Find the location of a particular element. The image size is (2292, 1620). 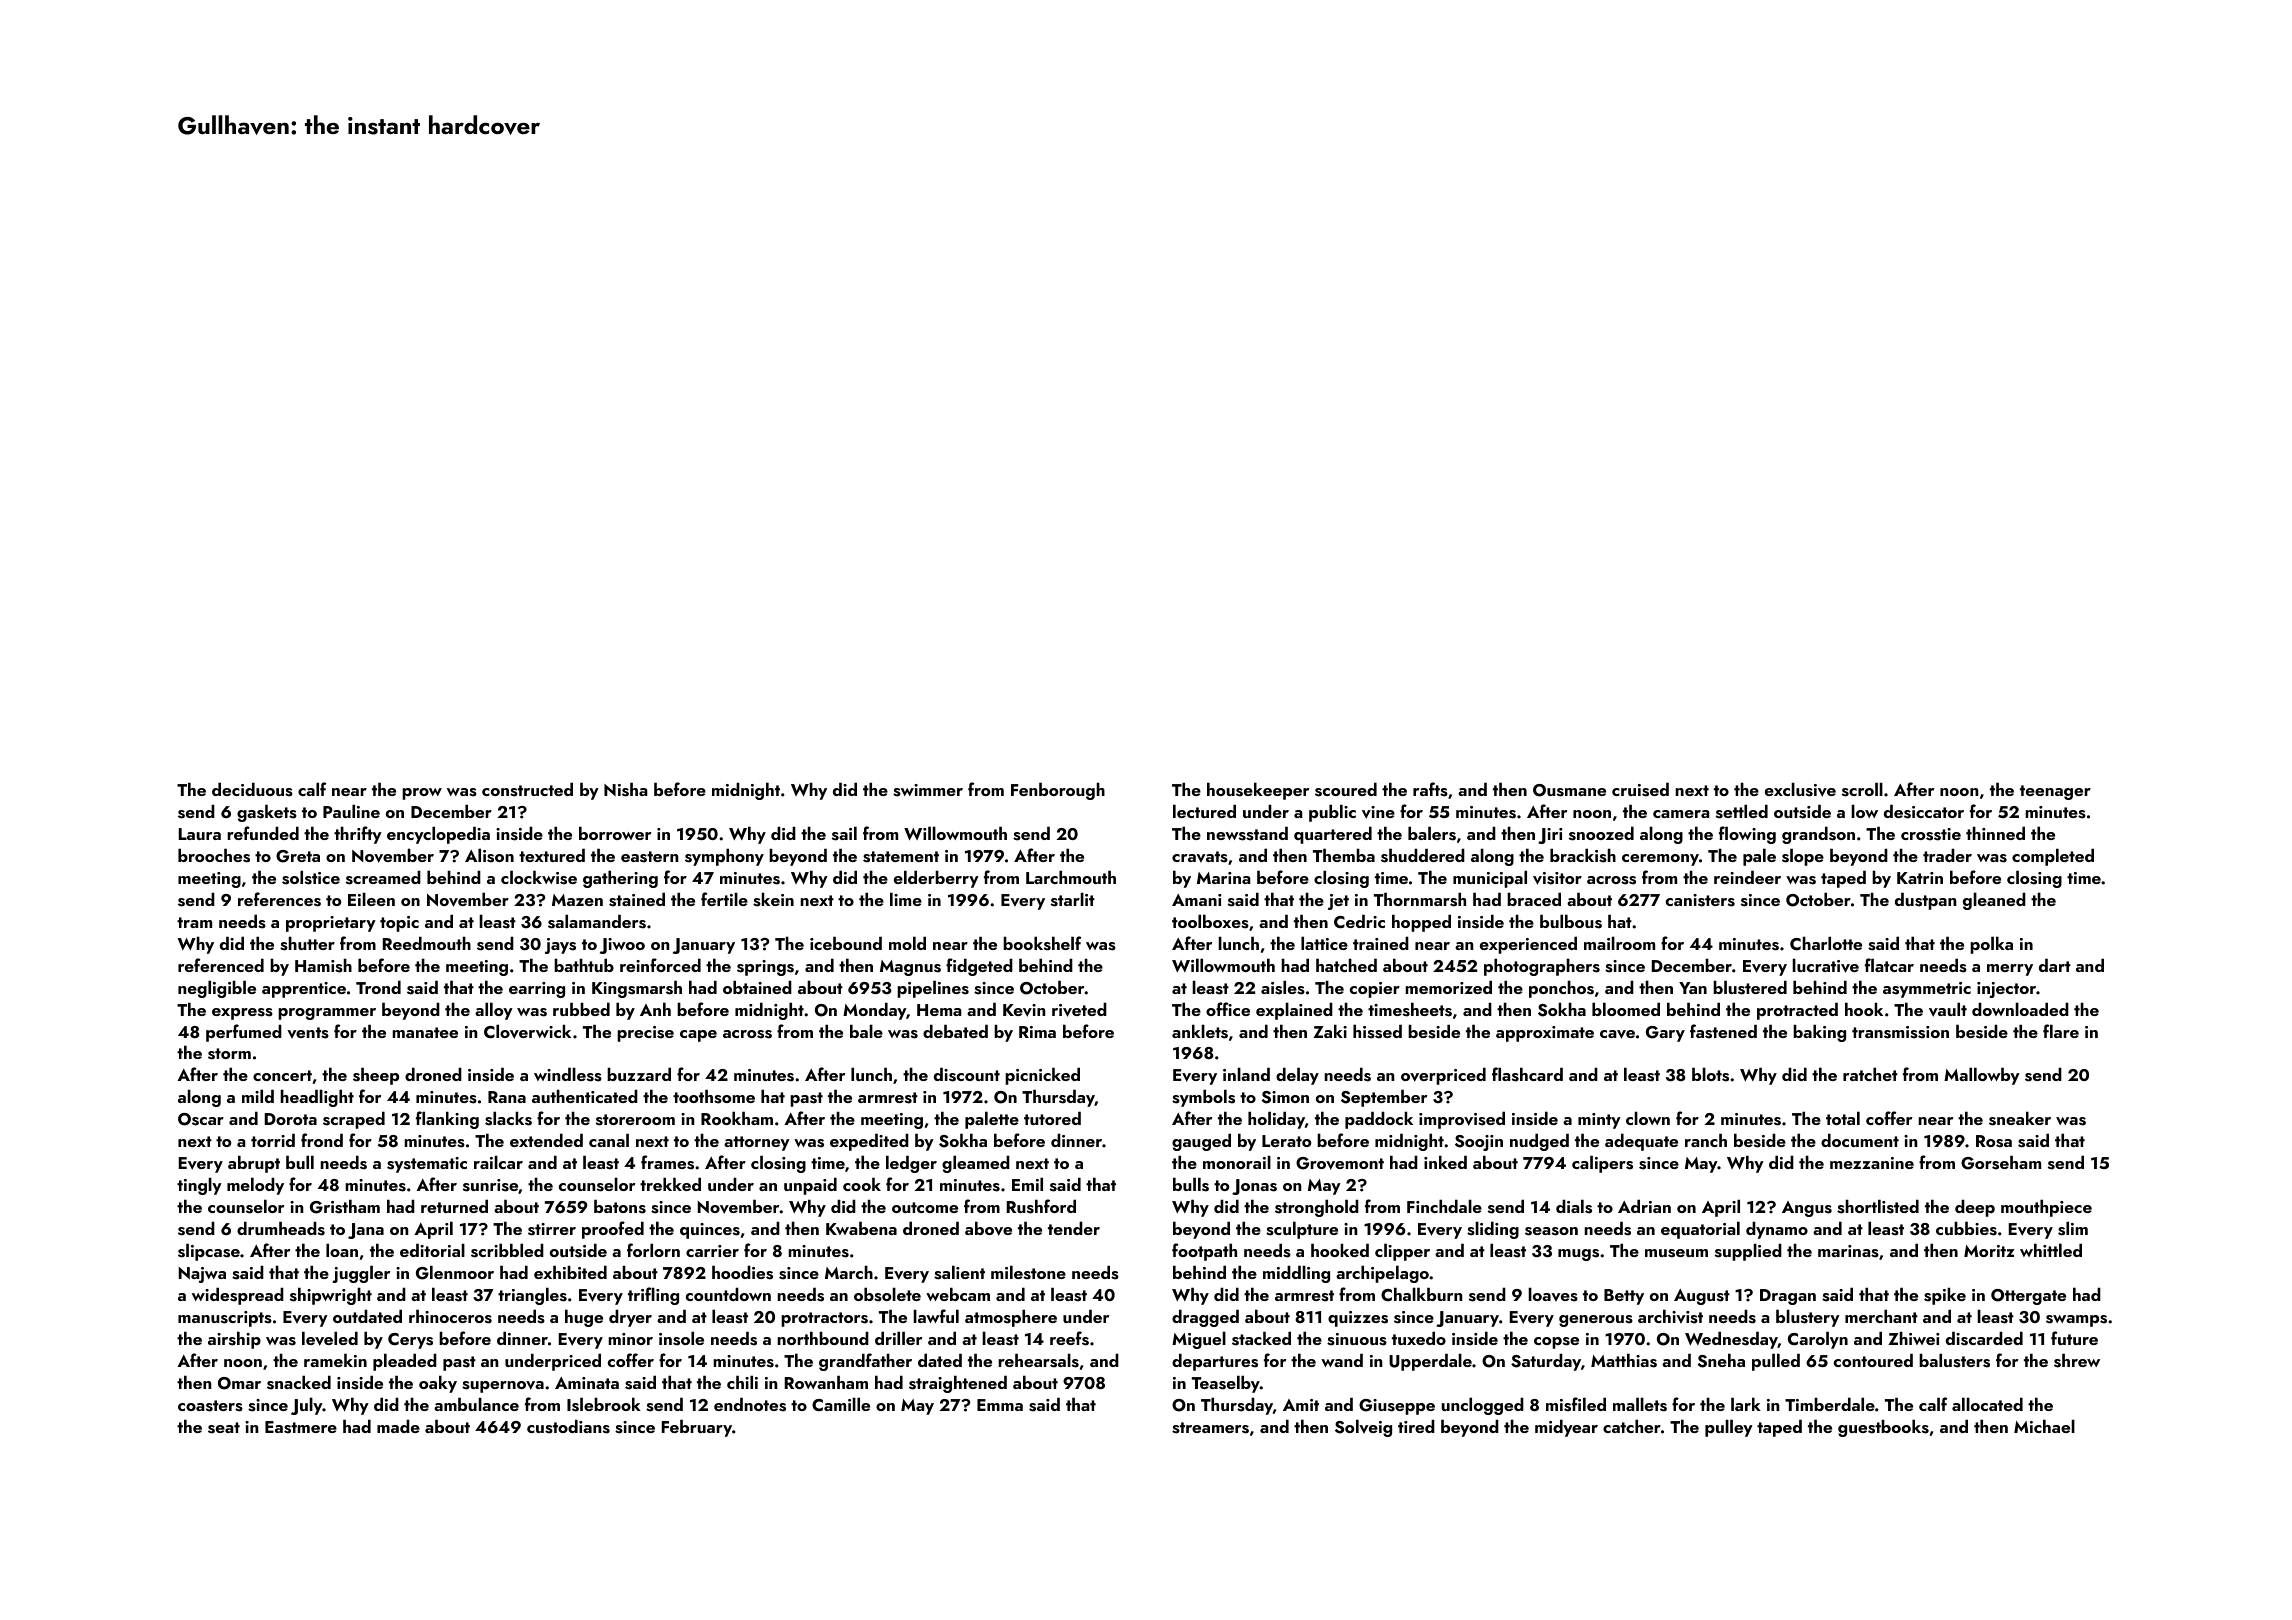

scroll is located at coordinates (1862, 789).
